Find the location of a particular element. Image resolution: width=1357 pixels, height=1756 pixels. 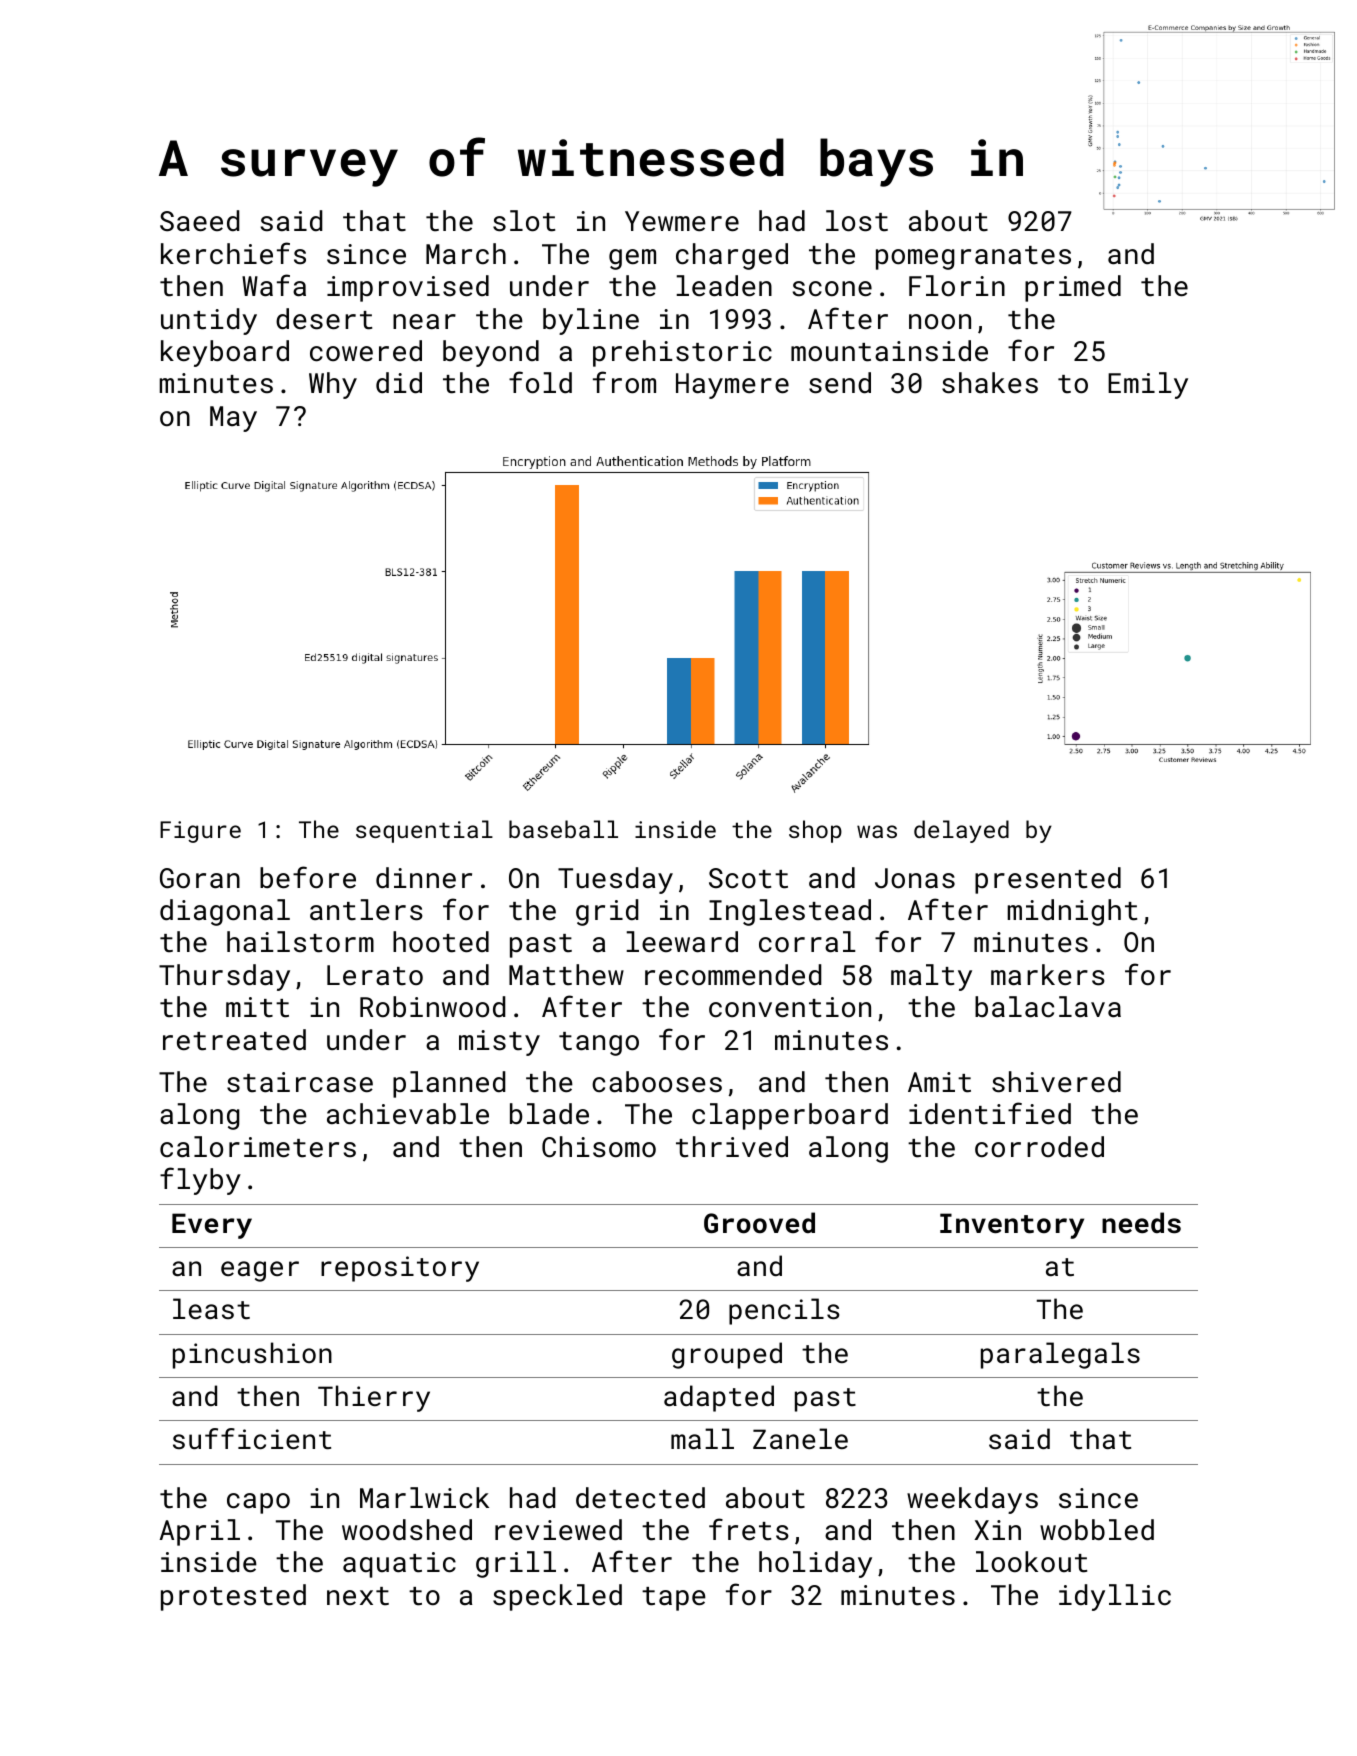

send is located at coordinates (840, 383).
